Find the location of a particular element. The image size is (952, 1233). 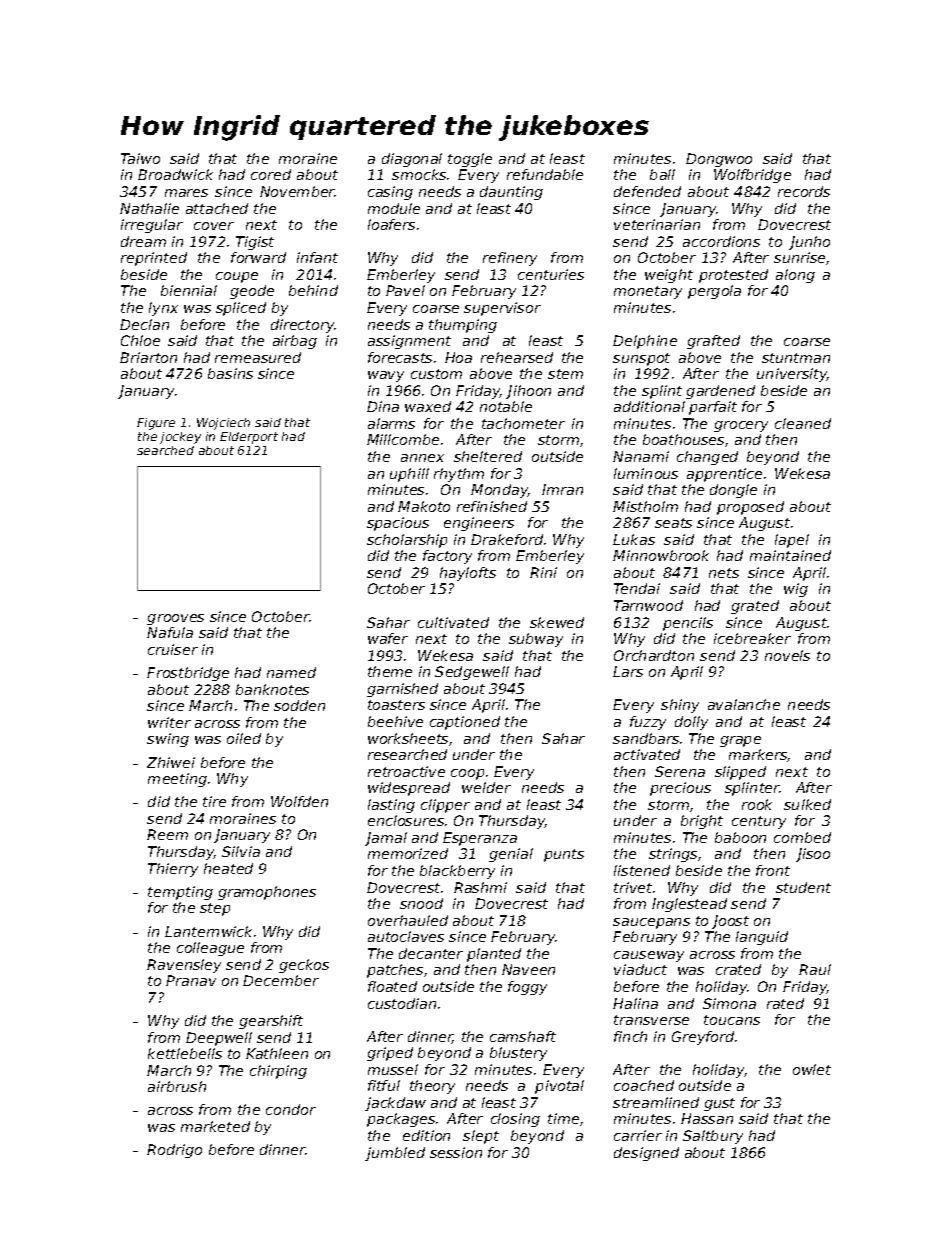

grafted is located at coordinates (713, 342).
